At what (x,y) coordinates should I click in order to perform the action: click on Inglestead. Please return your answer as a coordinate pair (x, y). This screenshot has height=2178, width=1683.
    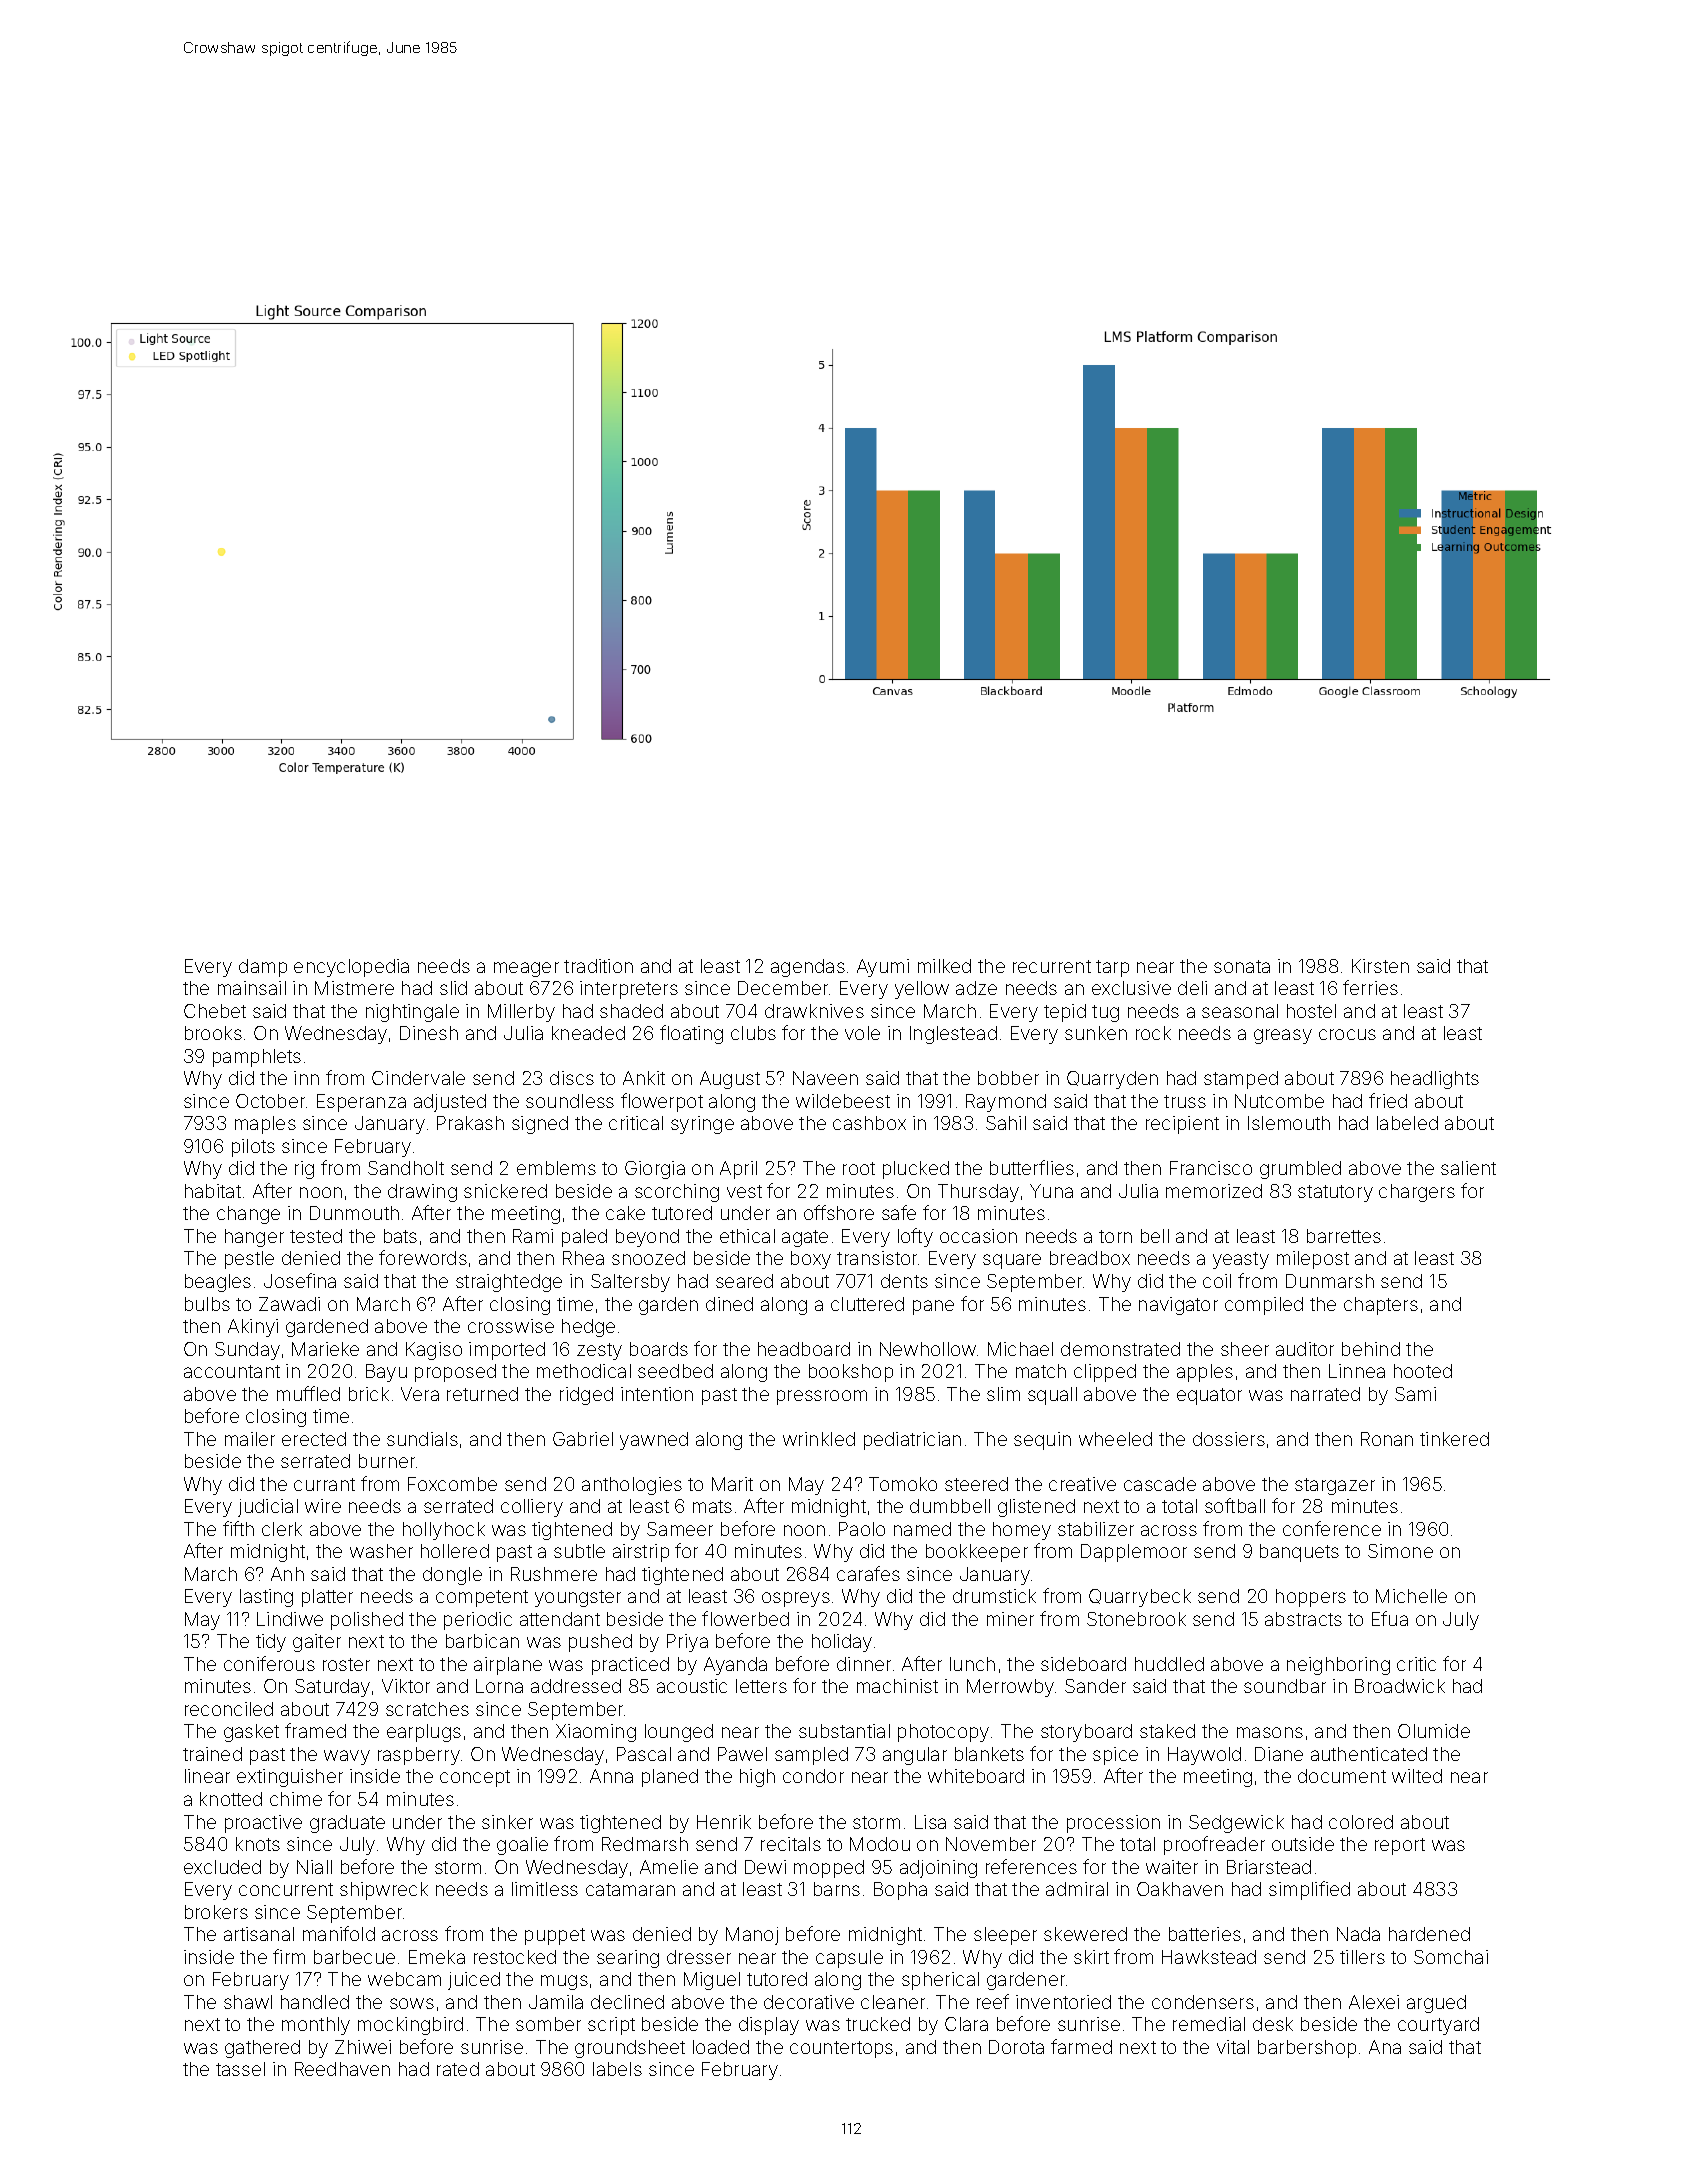
    Looking at the image, I should click on (953, 1035).
